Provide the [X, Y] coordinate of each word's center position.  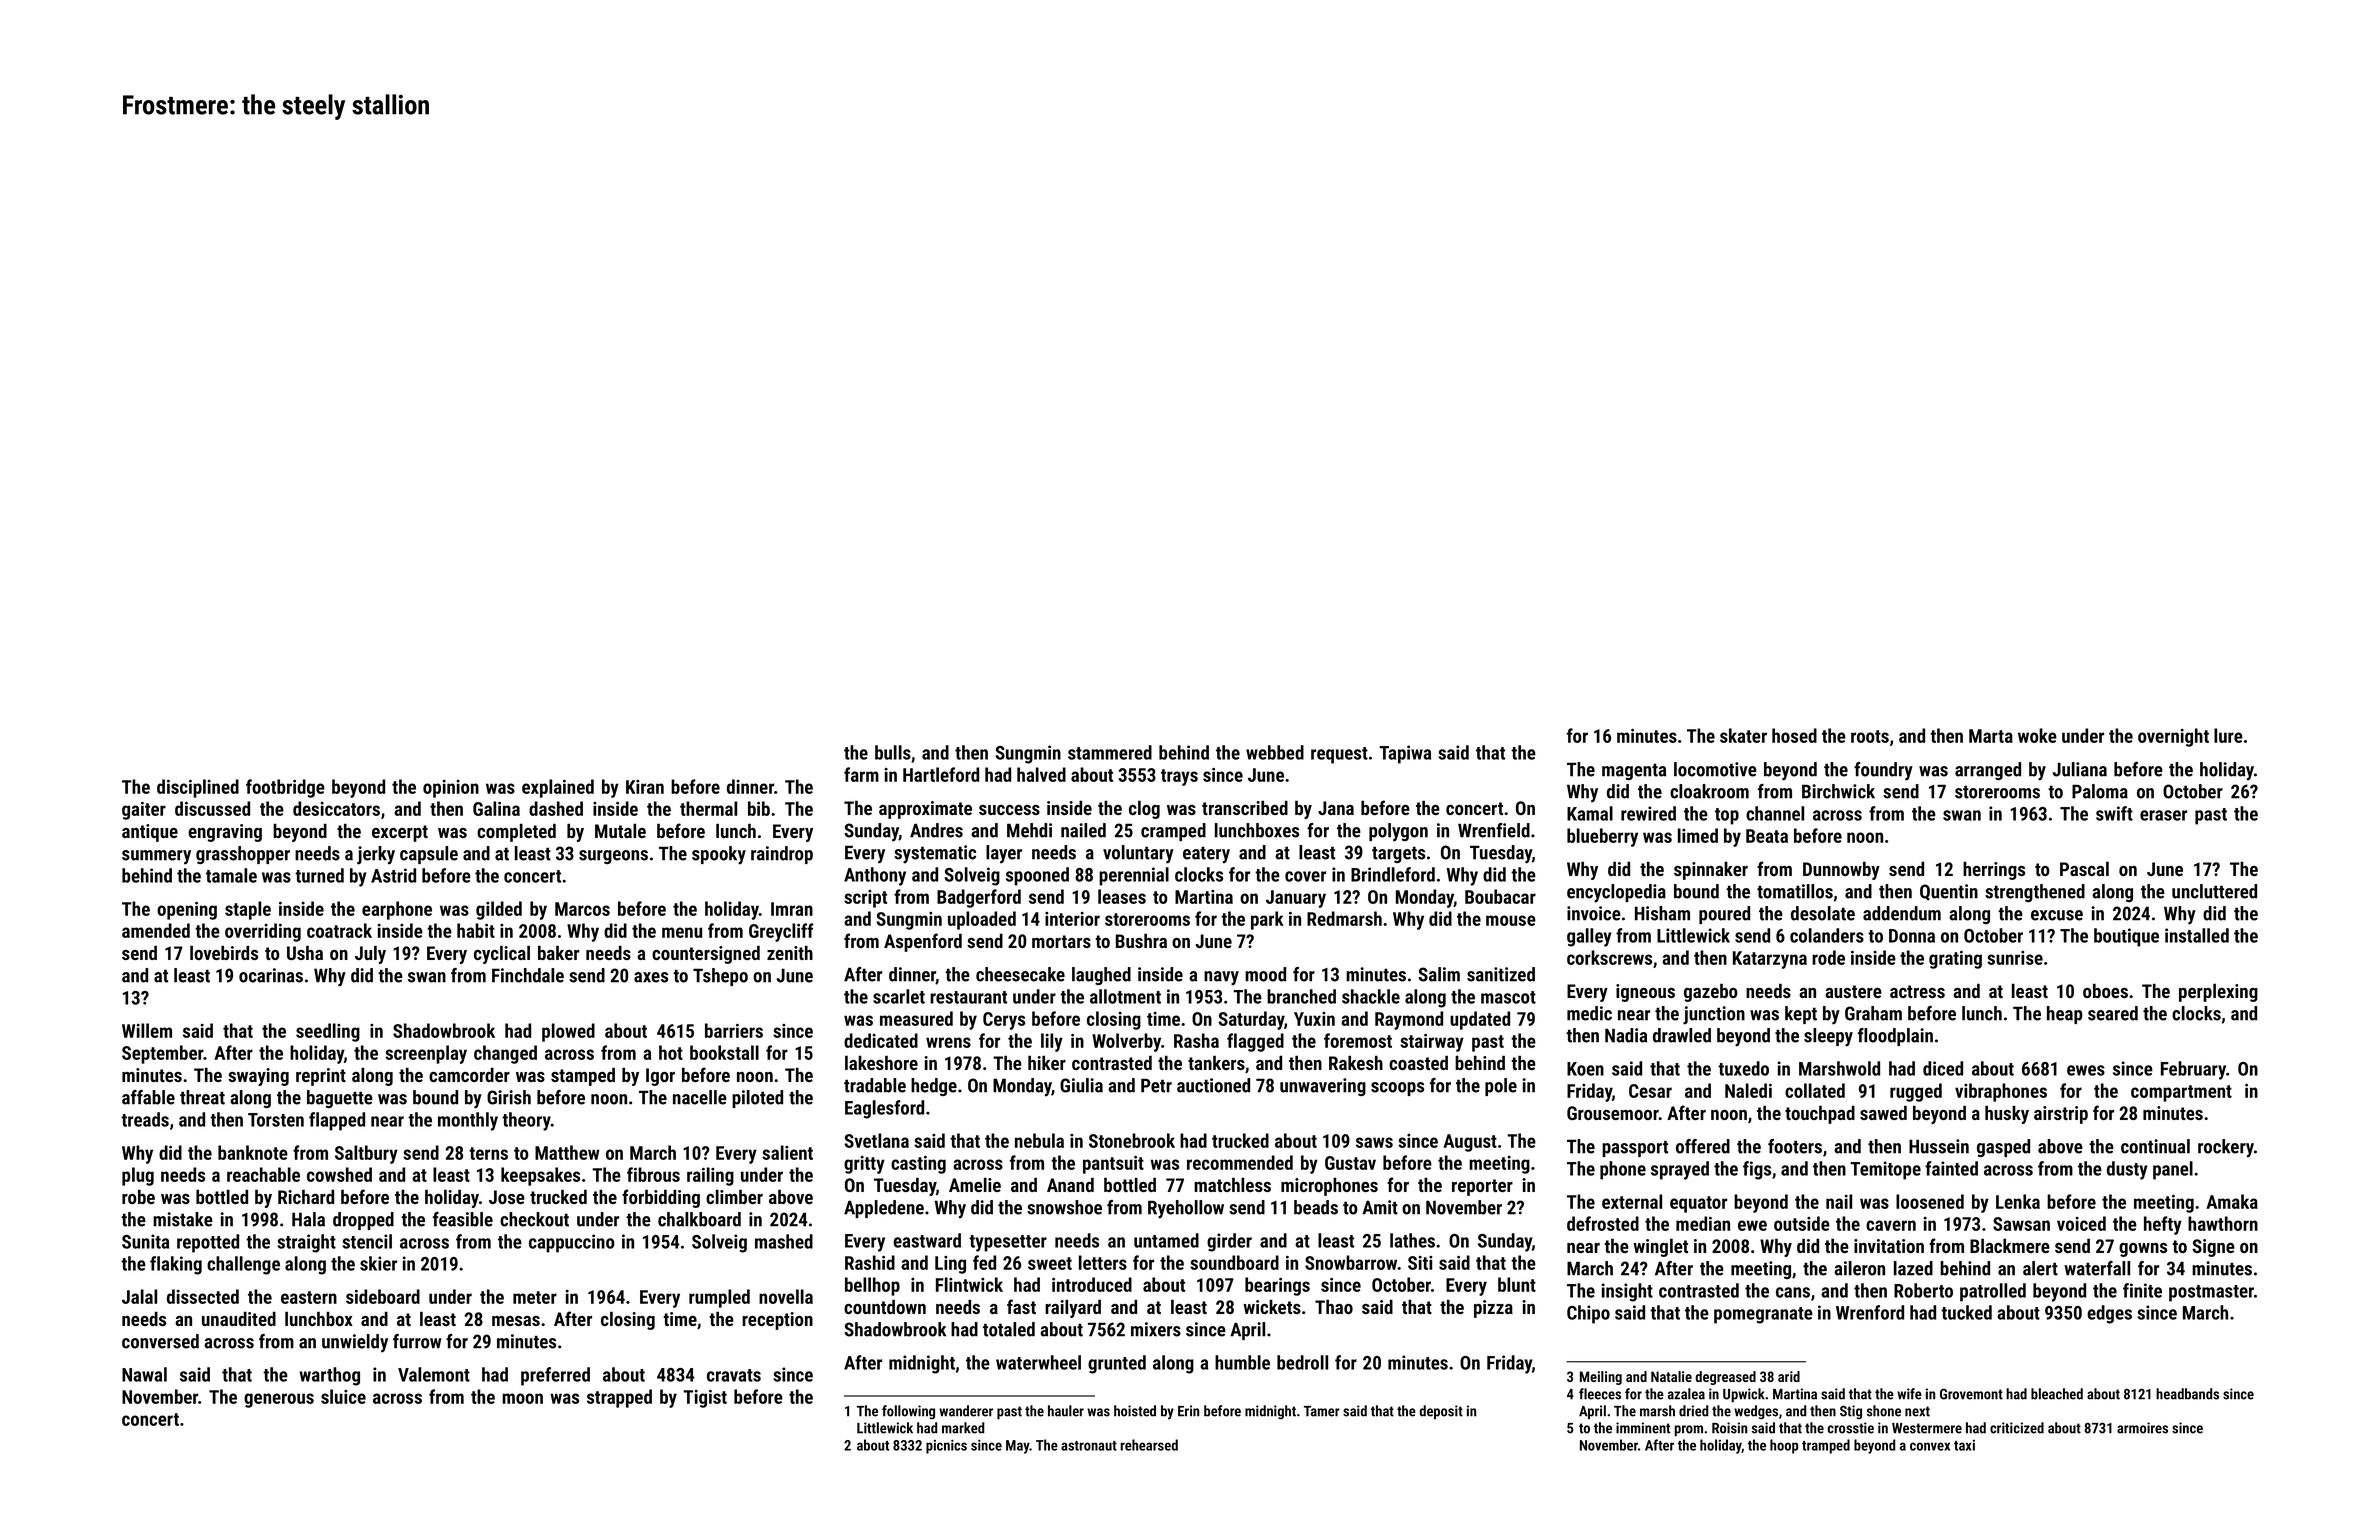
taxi [1964, 1445]
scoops [1397, 1089]
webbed [1275, 752]
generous [279, 1400]
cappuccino [572, 1243]
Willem [147, 1030]
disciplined [198, 788]
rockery [2226, 1148]
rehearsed [1149, 1445]
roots [1870, 736]
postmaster [2211, 1293]
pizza [1493, 1309]
